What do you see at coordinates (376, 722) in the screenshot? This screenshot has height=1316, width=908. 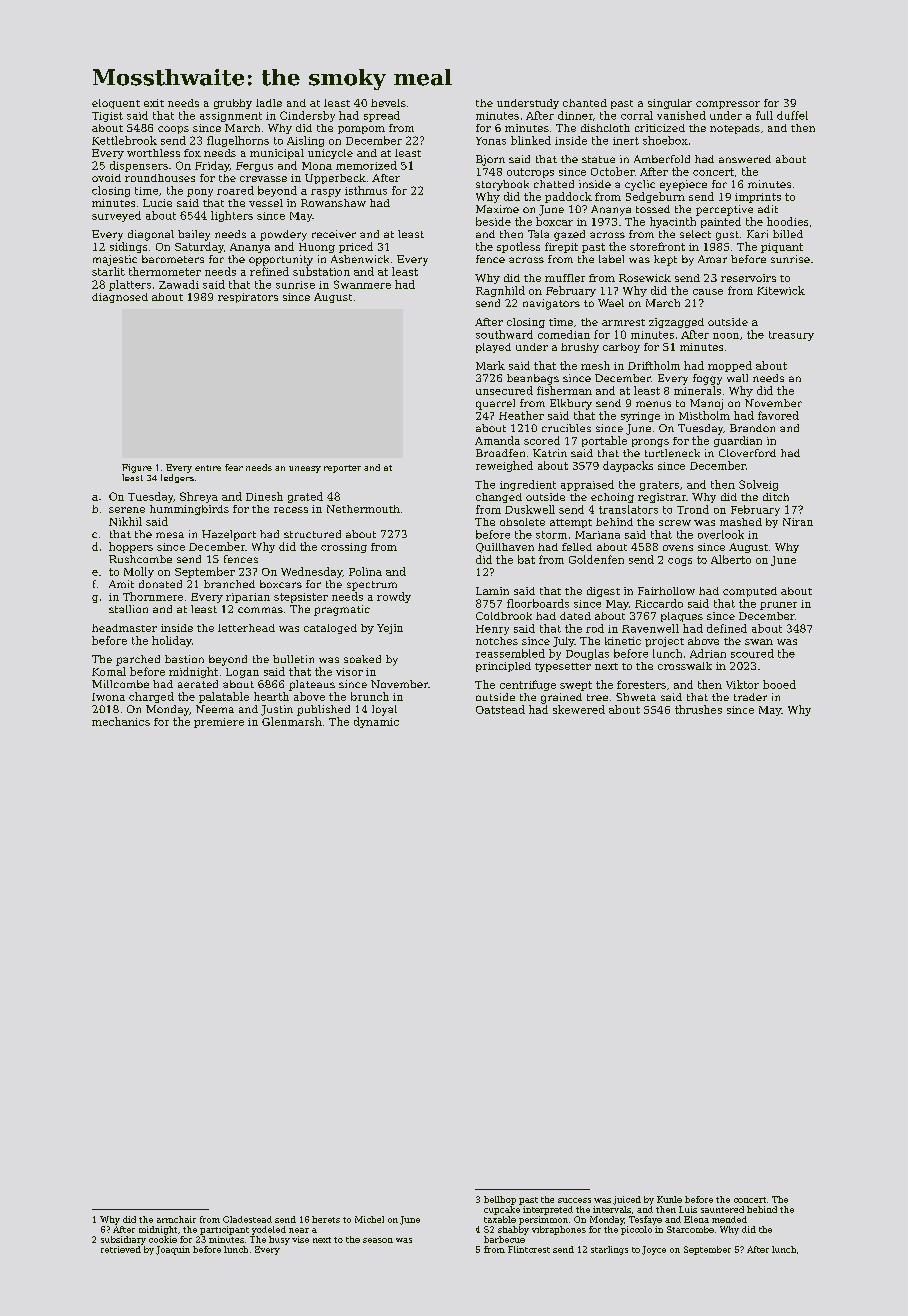 I see `dynamic` at bounding box center [376, 722].
